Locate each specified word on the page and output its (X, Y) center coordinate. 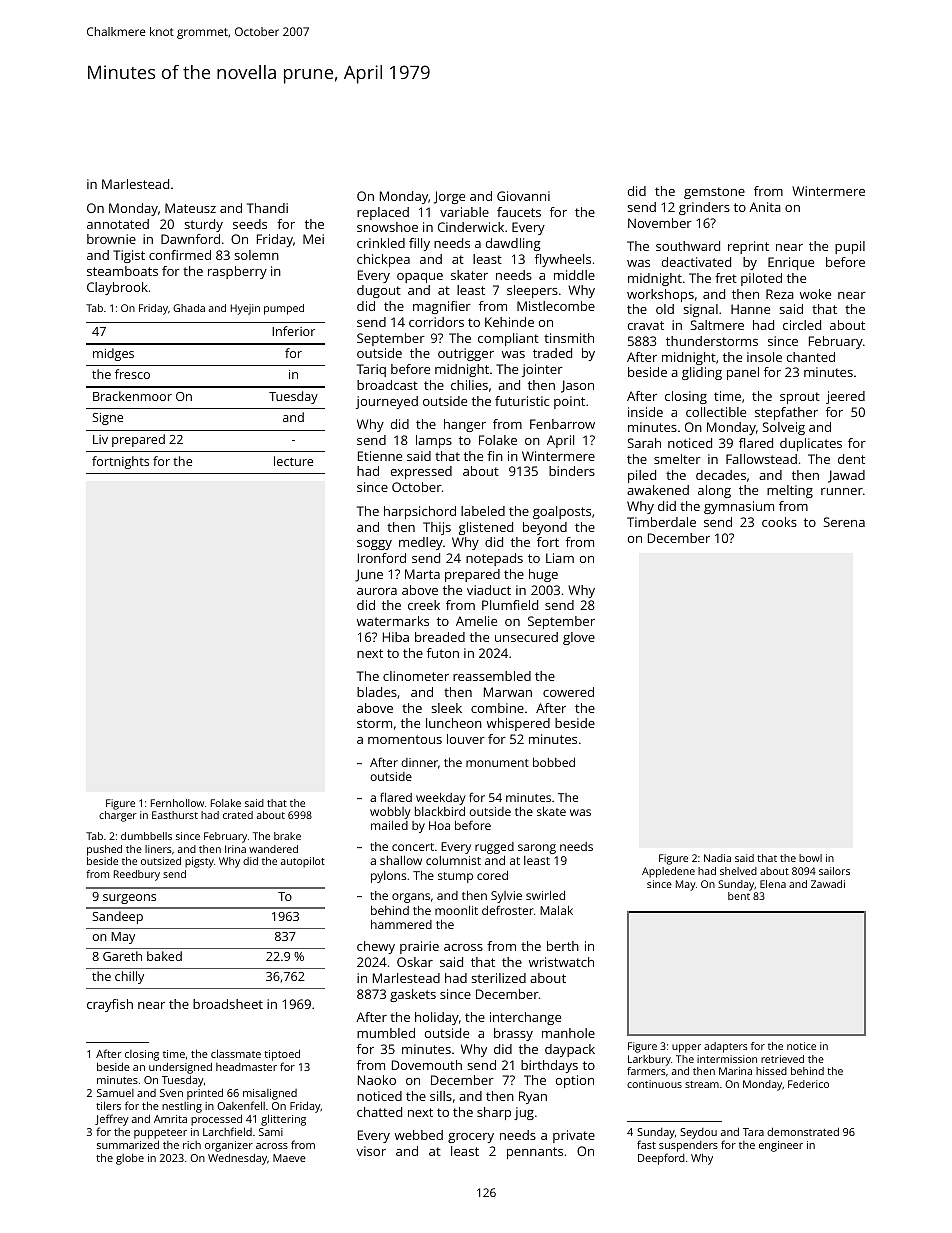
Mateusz (190, 208)
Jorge (449, 197)
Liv (100, 439)
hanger (465, 425)
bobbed (554, 762)
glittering (283, 1120)
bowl (810, 858)
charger (118, 816)
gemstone (714, 193)
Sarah (644, 443)
